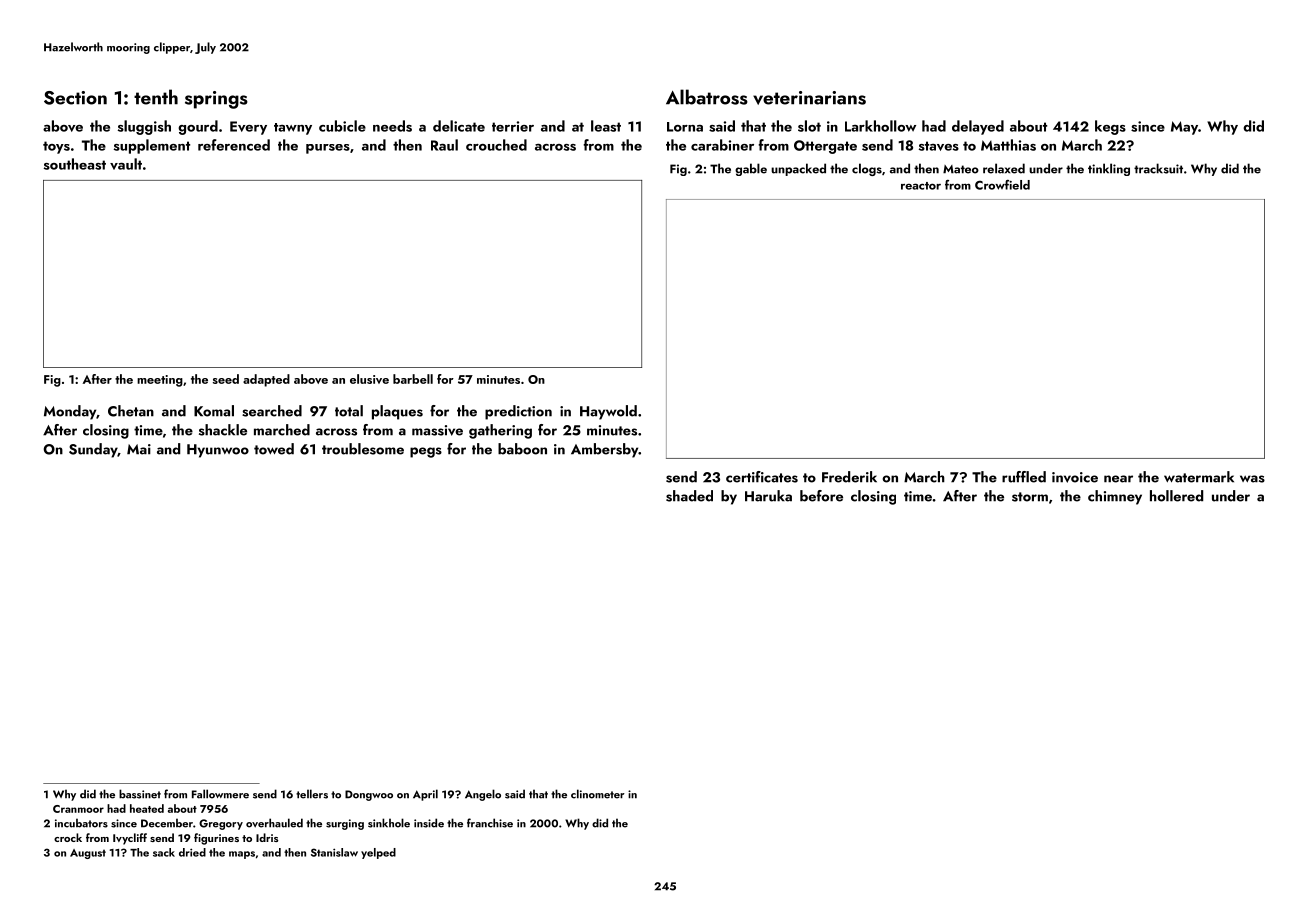 The image size is (1308, 924). Describe the element at coordinates (707, 97) in the screenshot. I see `Albatross` at that location.
